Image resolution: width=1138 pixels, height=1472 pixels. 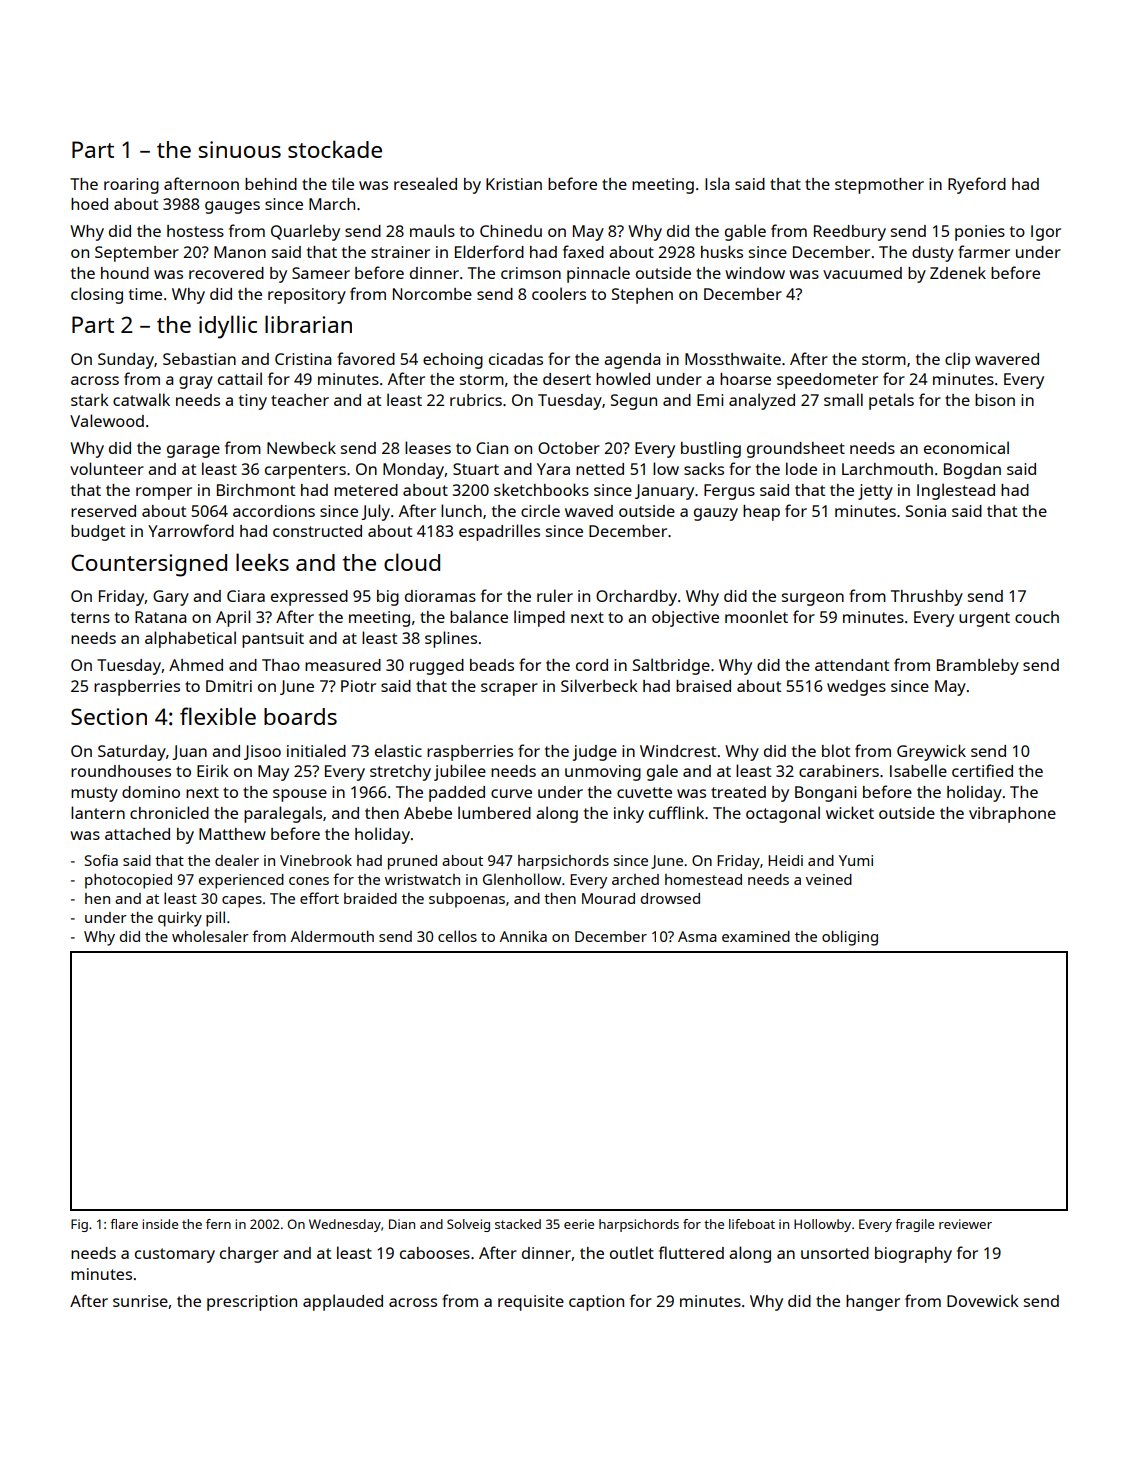 What do you see at coordinates (827, 381) in the document?
I see `speedometer` at bounding box center [827, 381].
